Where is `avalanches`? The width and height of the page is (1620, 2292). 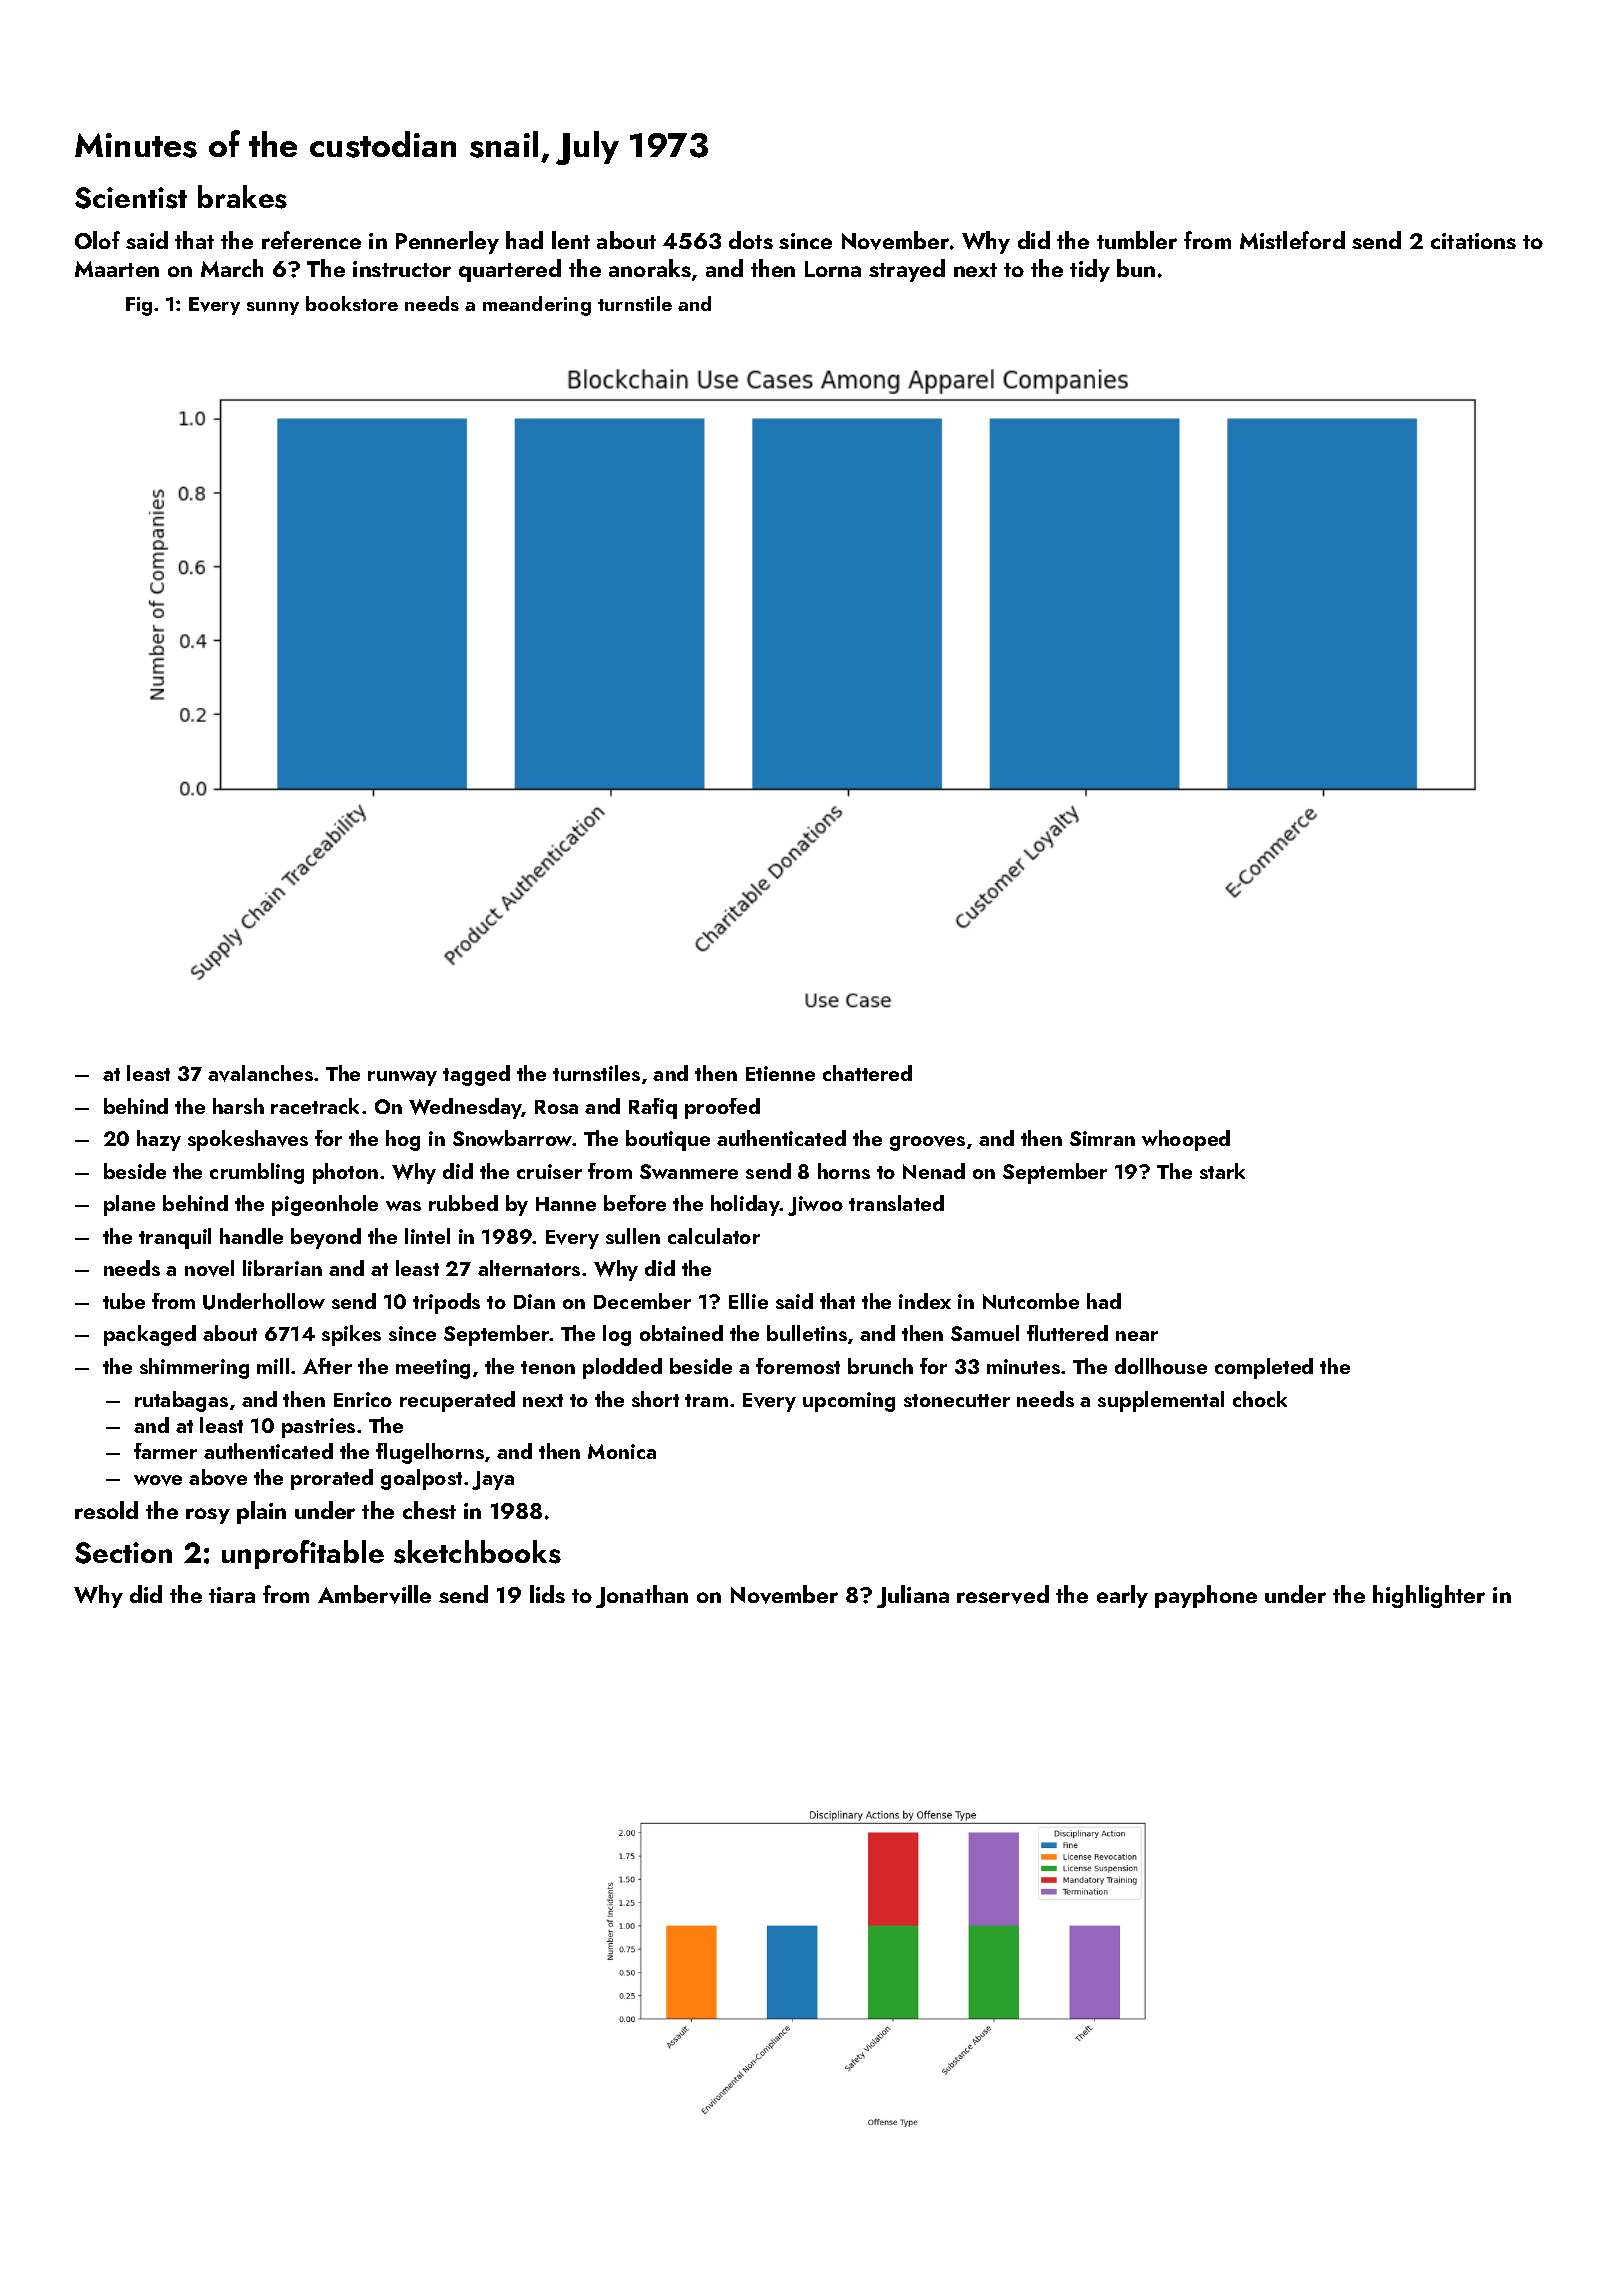 avalanches is located at coordinates (260, 1073).
